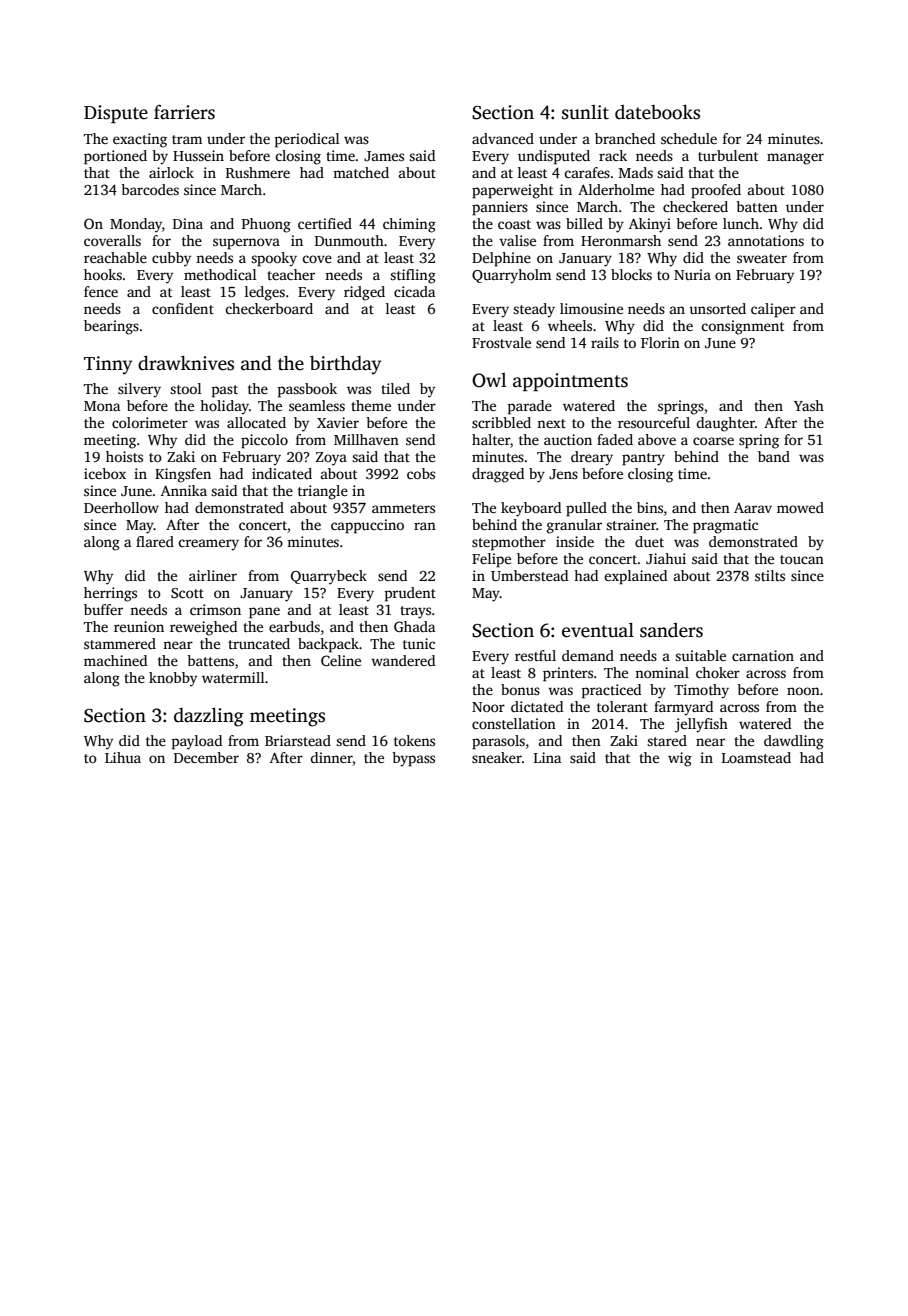 The width and height of the screenshot is (908, 1316). What do you see at coordinates (291, 274) in the screenshot?
I see `teacher` at bounding box center [291, 274].
